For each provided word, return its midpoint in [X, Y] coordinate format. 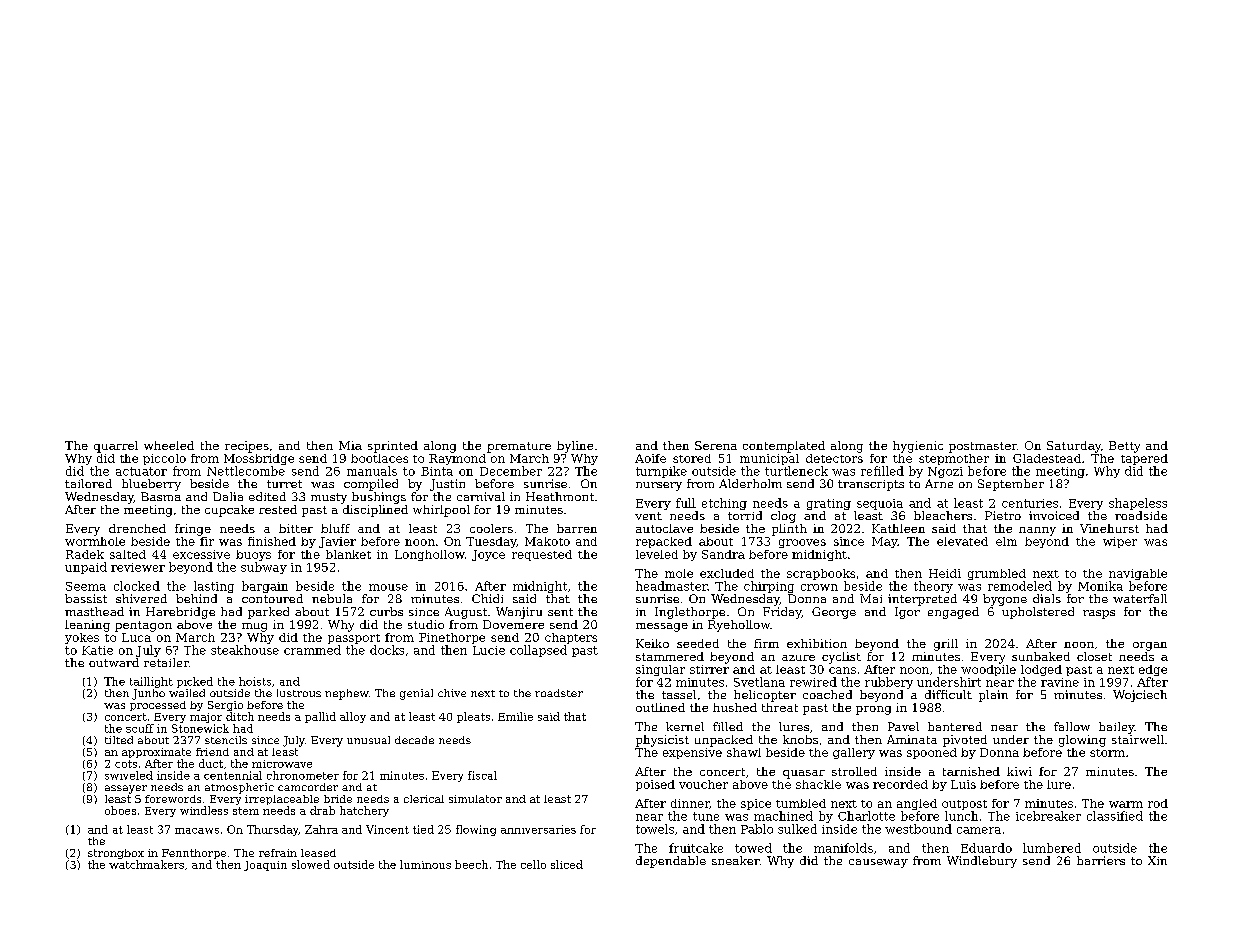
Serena [716, 445]
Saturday [1074, 447]
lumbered [1052, 848]
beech [471, 864]
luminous [425, 864]
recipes [247, 447]
